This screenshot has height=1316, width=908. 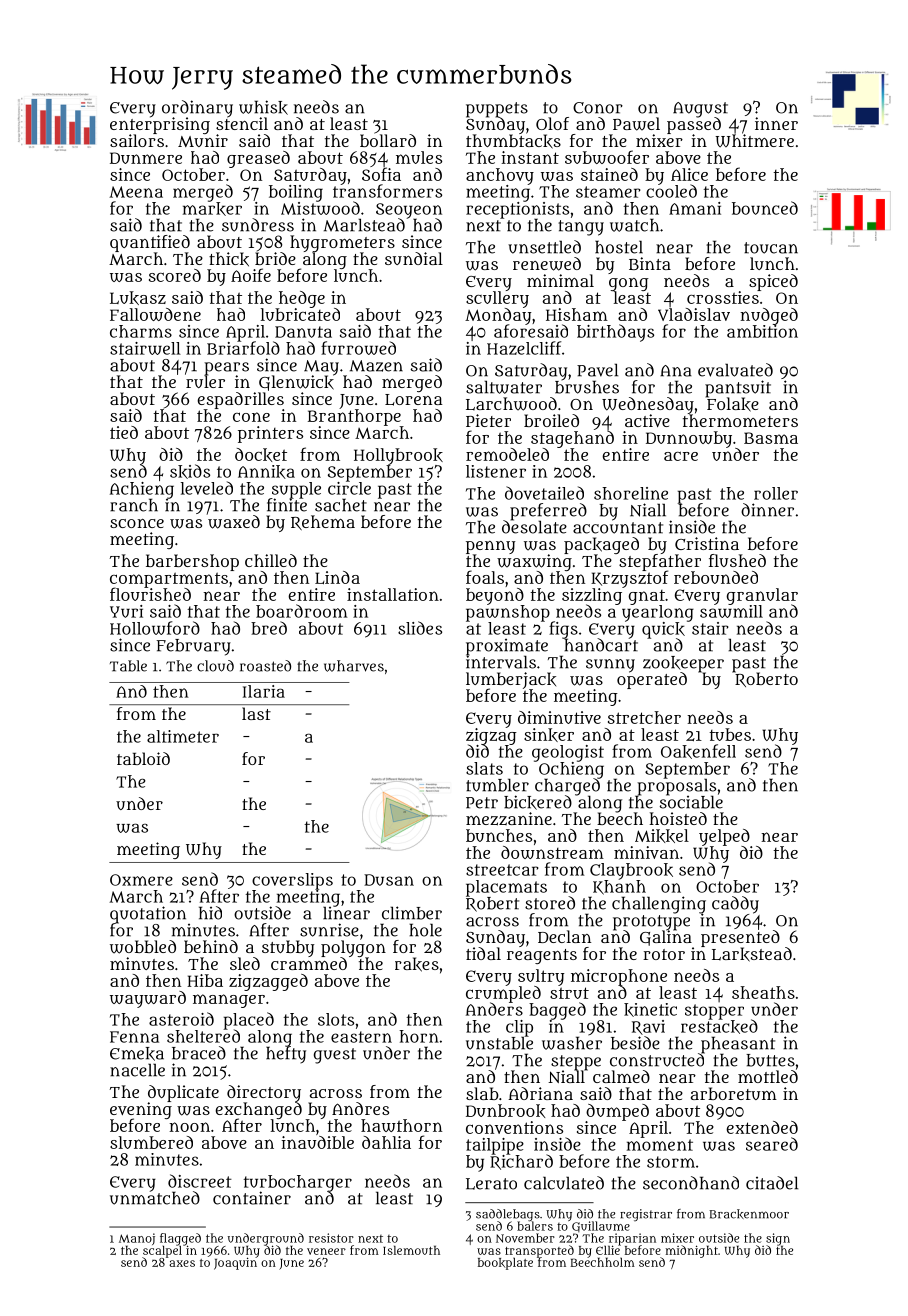 I want to click on duplicate, so click(x=183, y=1093).
